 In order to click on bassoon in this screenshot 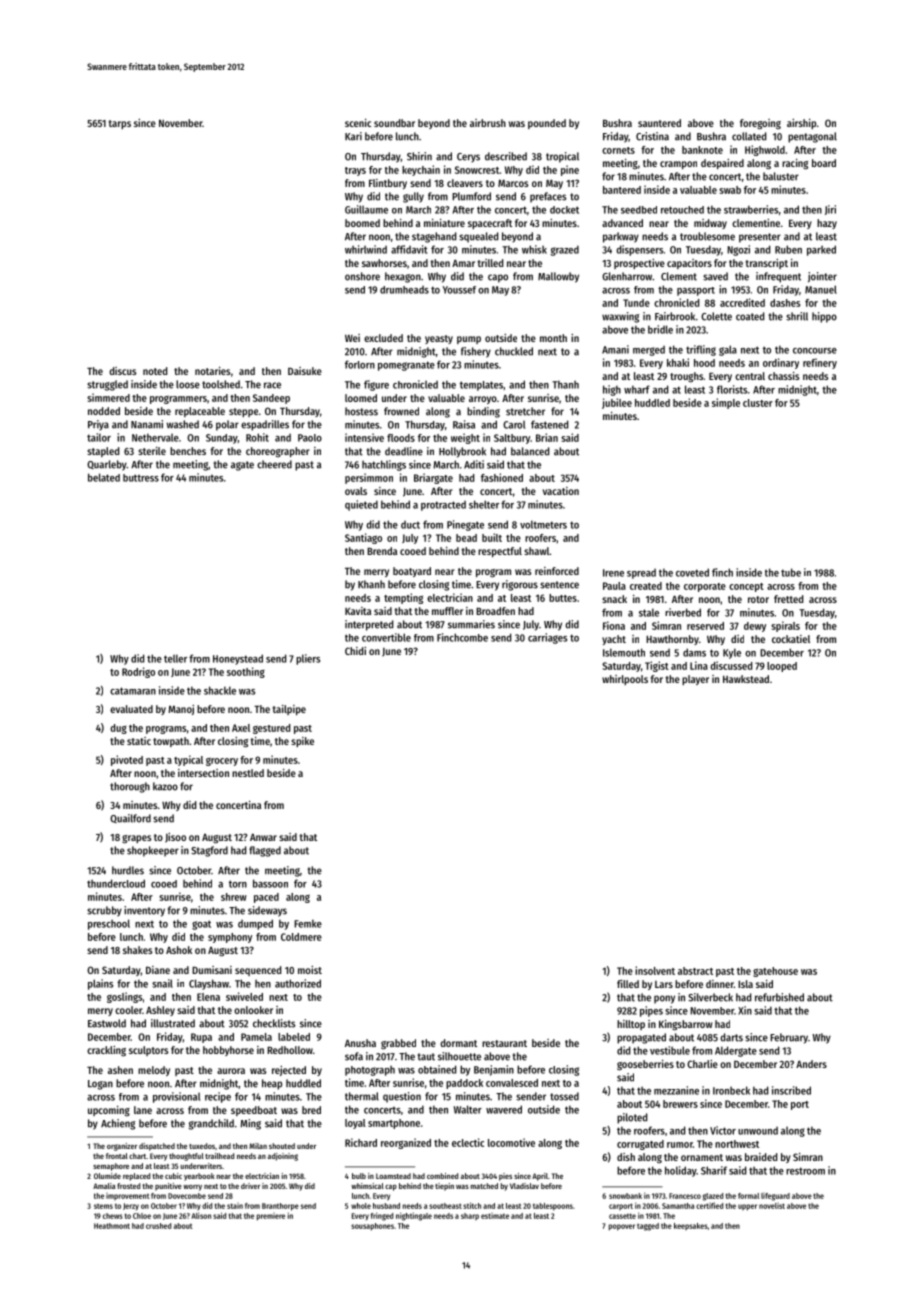, I will do `click(270, 883)`.
